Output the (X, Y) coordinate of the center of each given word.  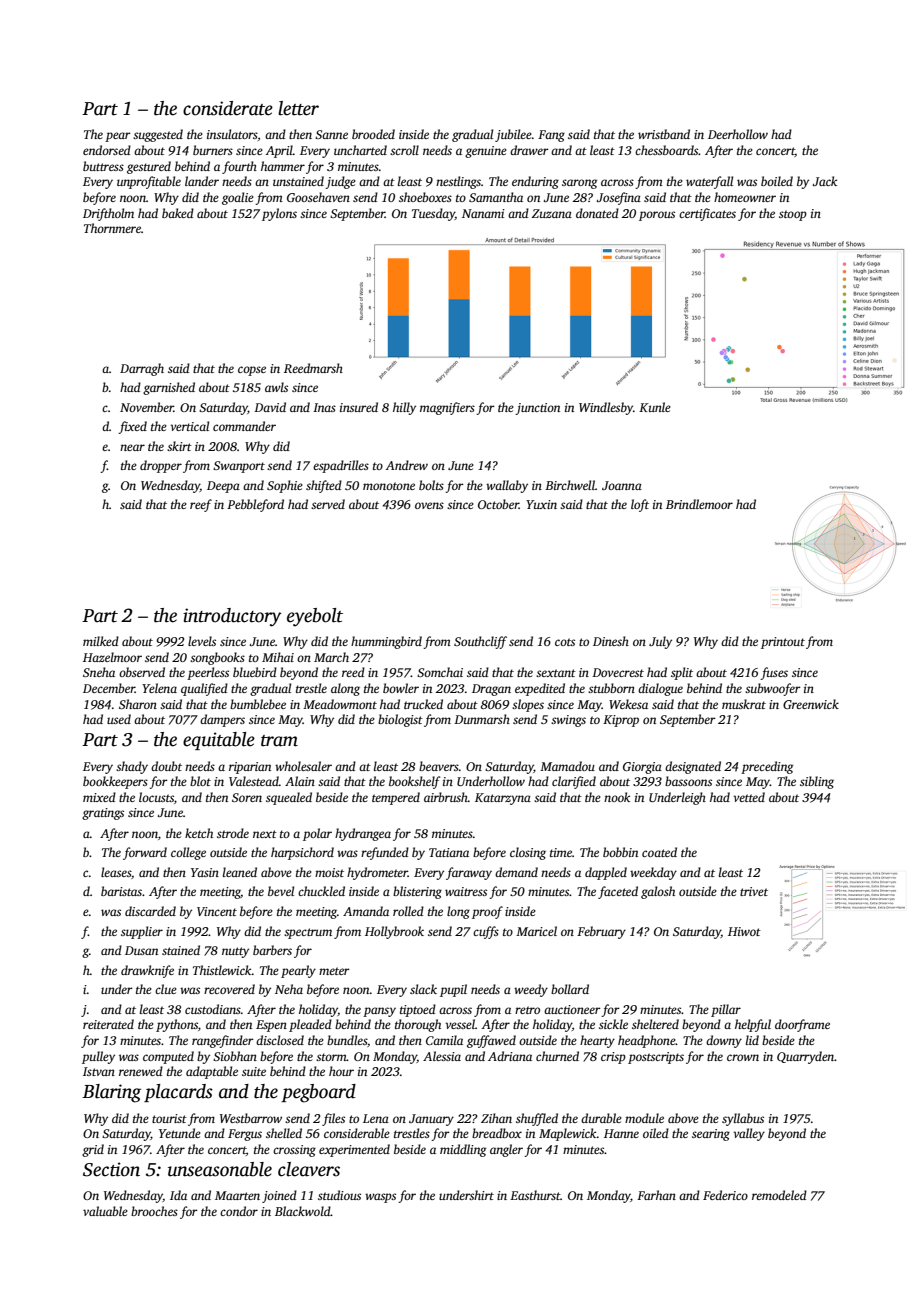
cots (565, 642)
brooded (373, 134)
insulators (232, 134)
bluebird (255, 672)
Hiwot (744, 931)
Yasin (205, 872)
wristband (664, 134)
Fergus (245, 1135)
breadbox (497, 1133)
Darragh (142, 369)
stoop (793, 215)
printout (783, 643)
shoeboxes (425, 197)
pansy (379, 1012)
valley (749, 1134)
